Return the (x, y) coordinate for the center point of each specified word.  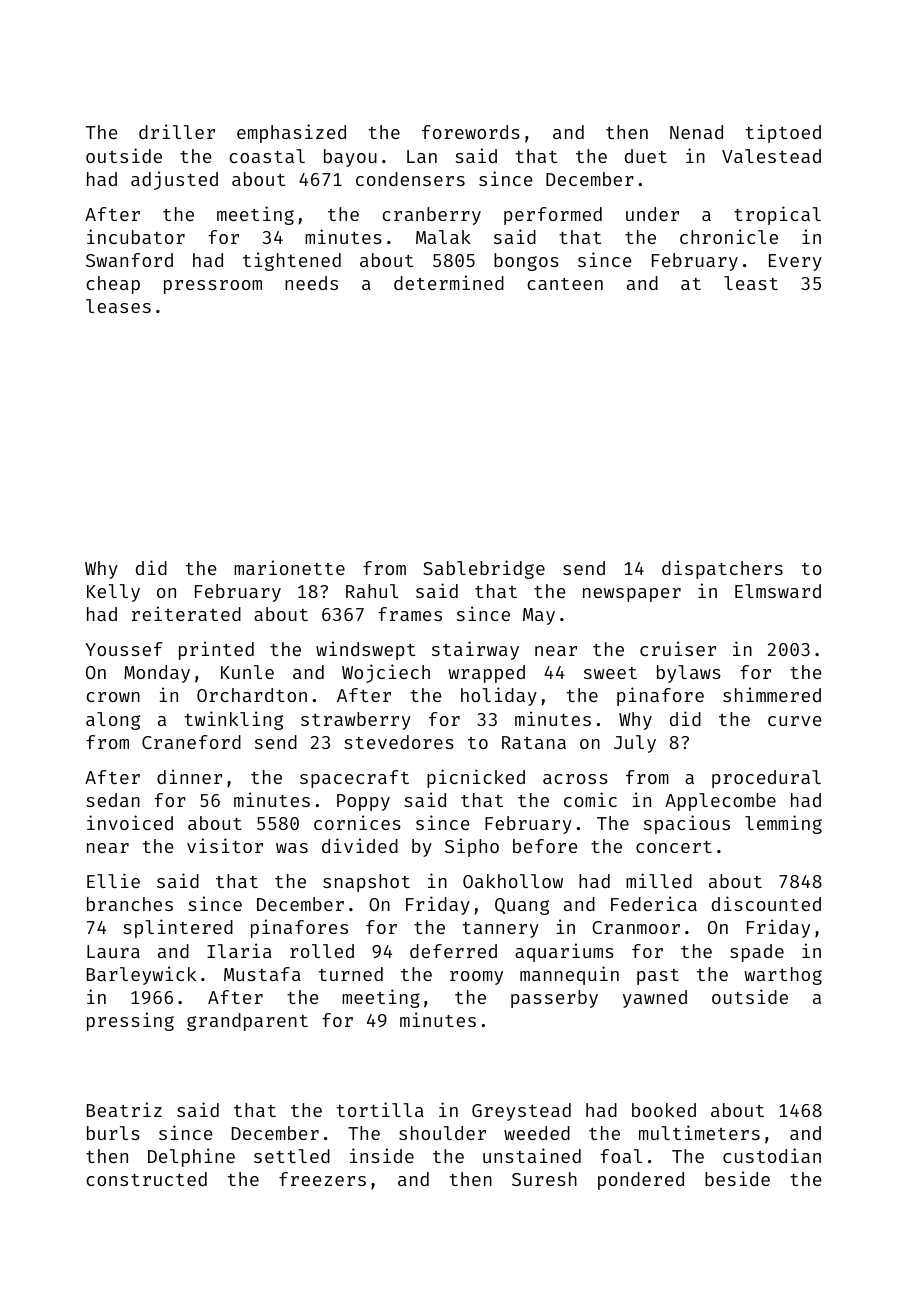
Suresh (544, 1179)
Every (795, 262)
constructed (146, 1179)
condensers (410, 179)
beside (737, 1178)
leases (118, 306)
